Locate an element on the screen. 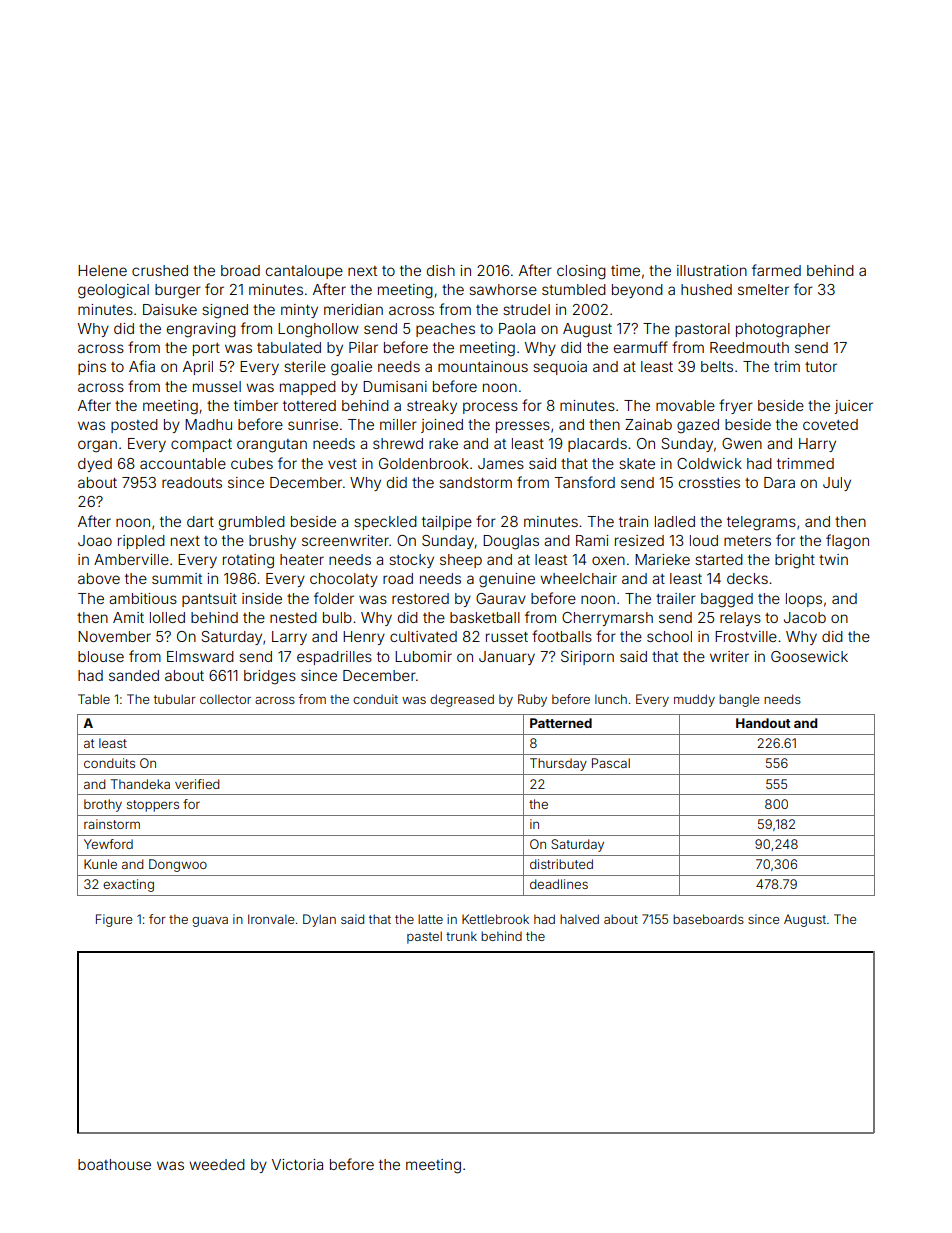 This screenshot has height=1233, width=952. Elmsward is located at coordinates (200, 656).
